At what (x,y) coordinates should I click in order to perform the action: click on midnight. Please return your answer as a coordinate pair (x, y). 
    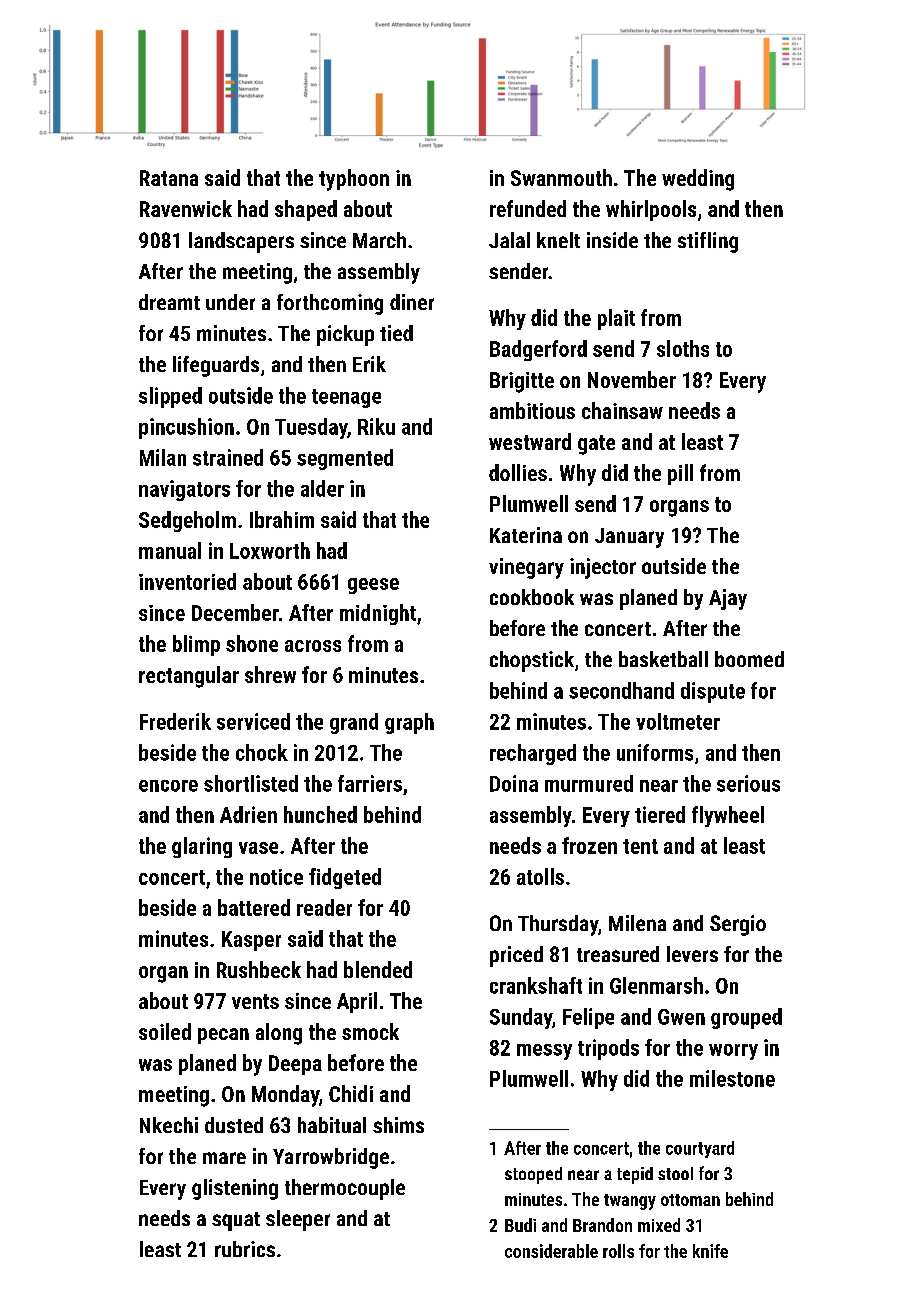
    Looking at the image, I should click on (378, 614).
